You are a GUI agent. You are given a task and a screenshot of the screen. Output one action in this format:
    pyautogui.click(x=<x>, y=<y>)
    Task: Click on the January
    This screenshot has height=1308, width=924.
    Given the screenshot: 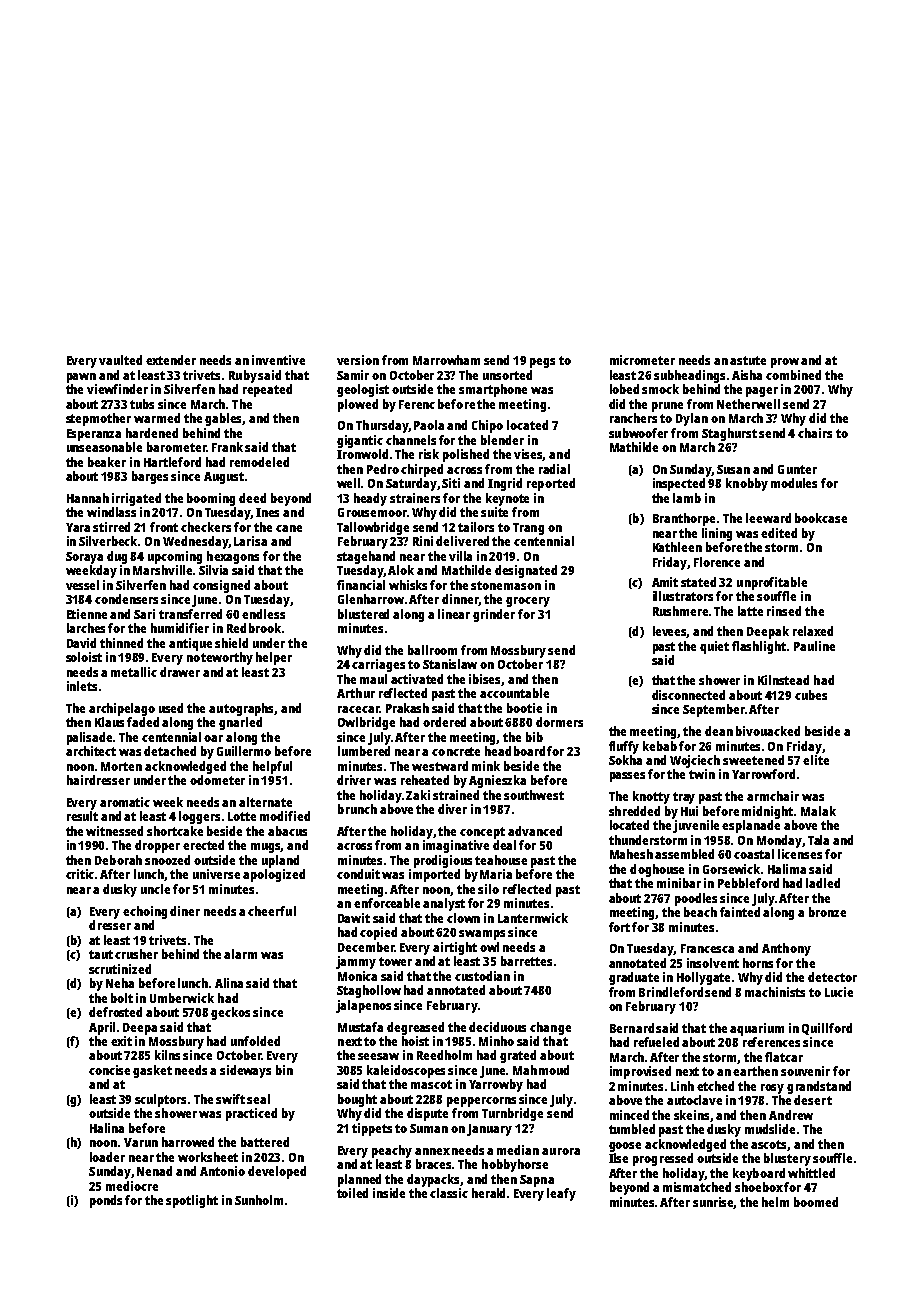 What is the action you would take?
    pyautogui.click(x=489, y=1130)
